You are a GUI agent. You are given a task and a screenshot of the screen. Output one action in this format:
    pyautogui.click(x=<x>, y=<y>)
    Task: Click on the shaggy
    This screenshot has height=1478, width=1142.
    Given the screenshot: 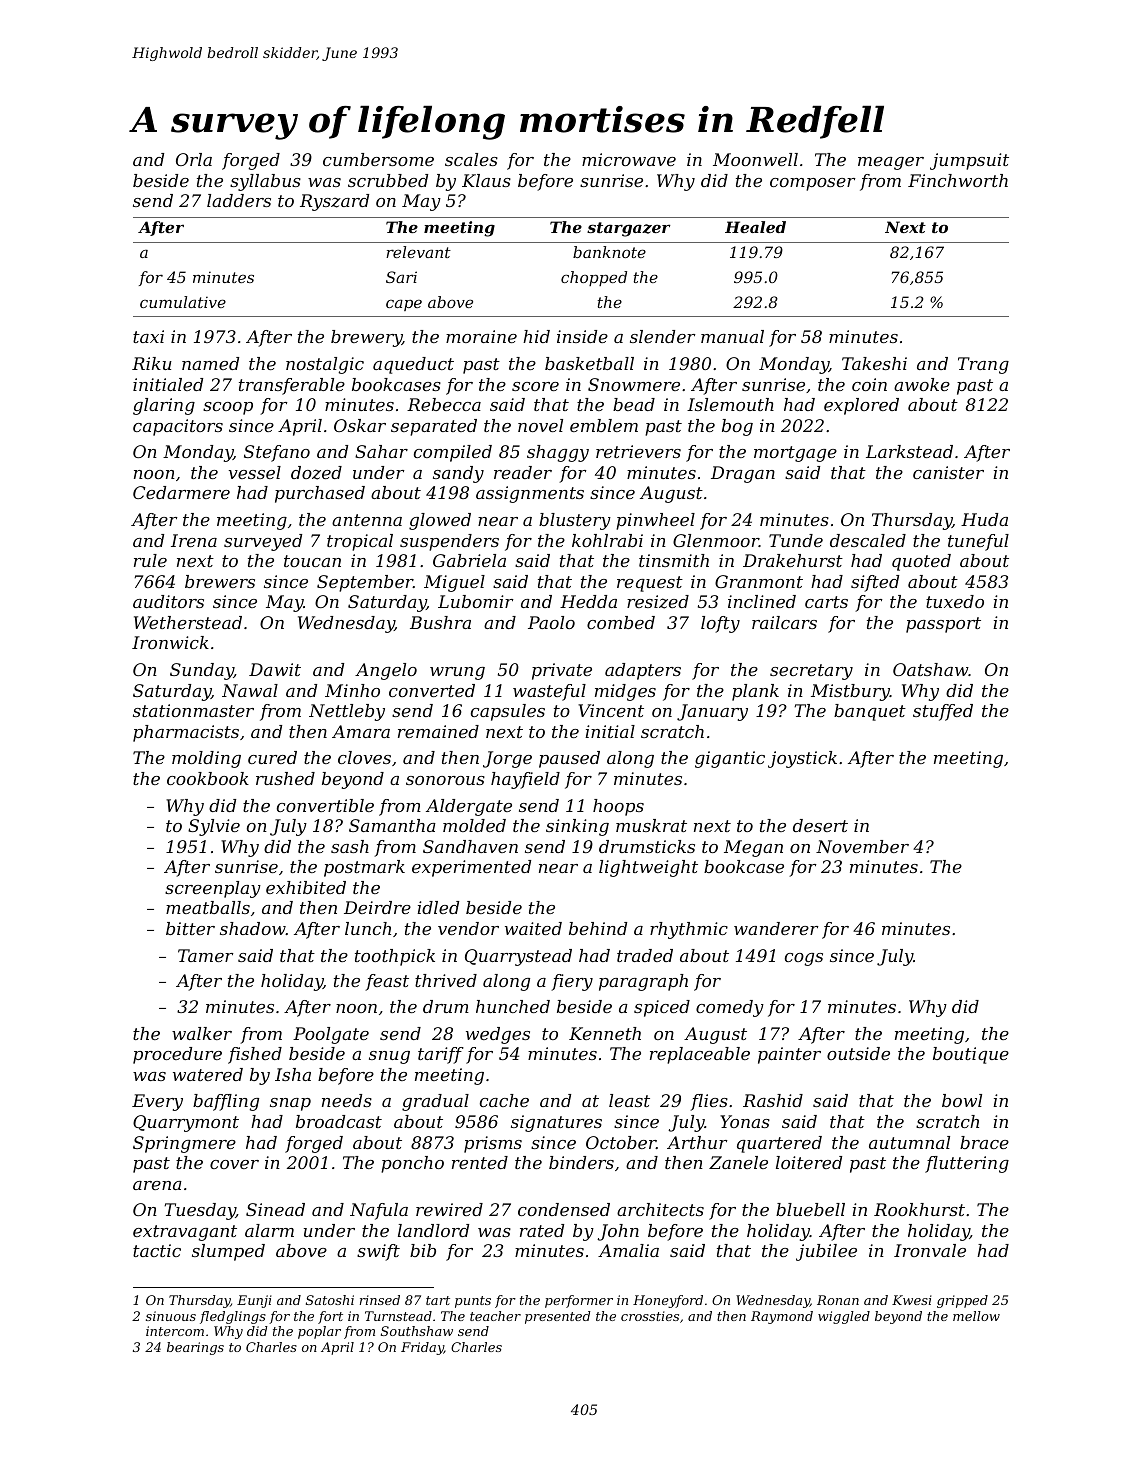 What is the action you would take?
    pyautogui.click(x=558, y=453)
